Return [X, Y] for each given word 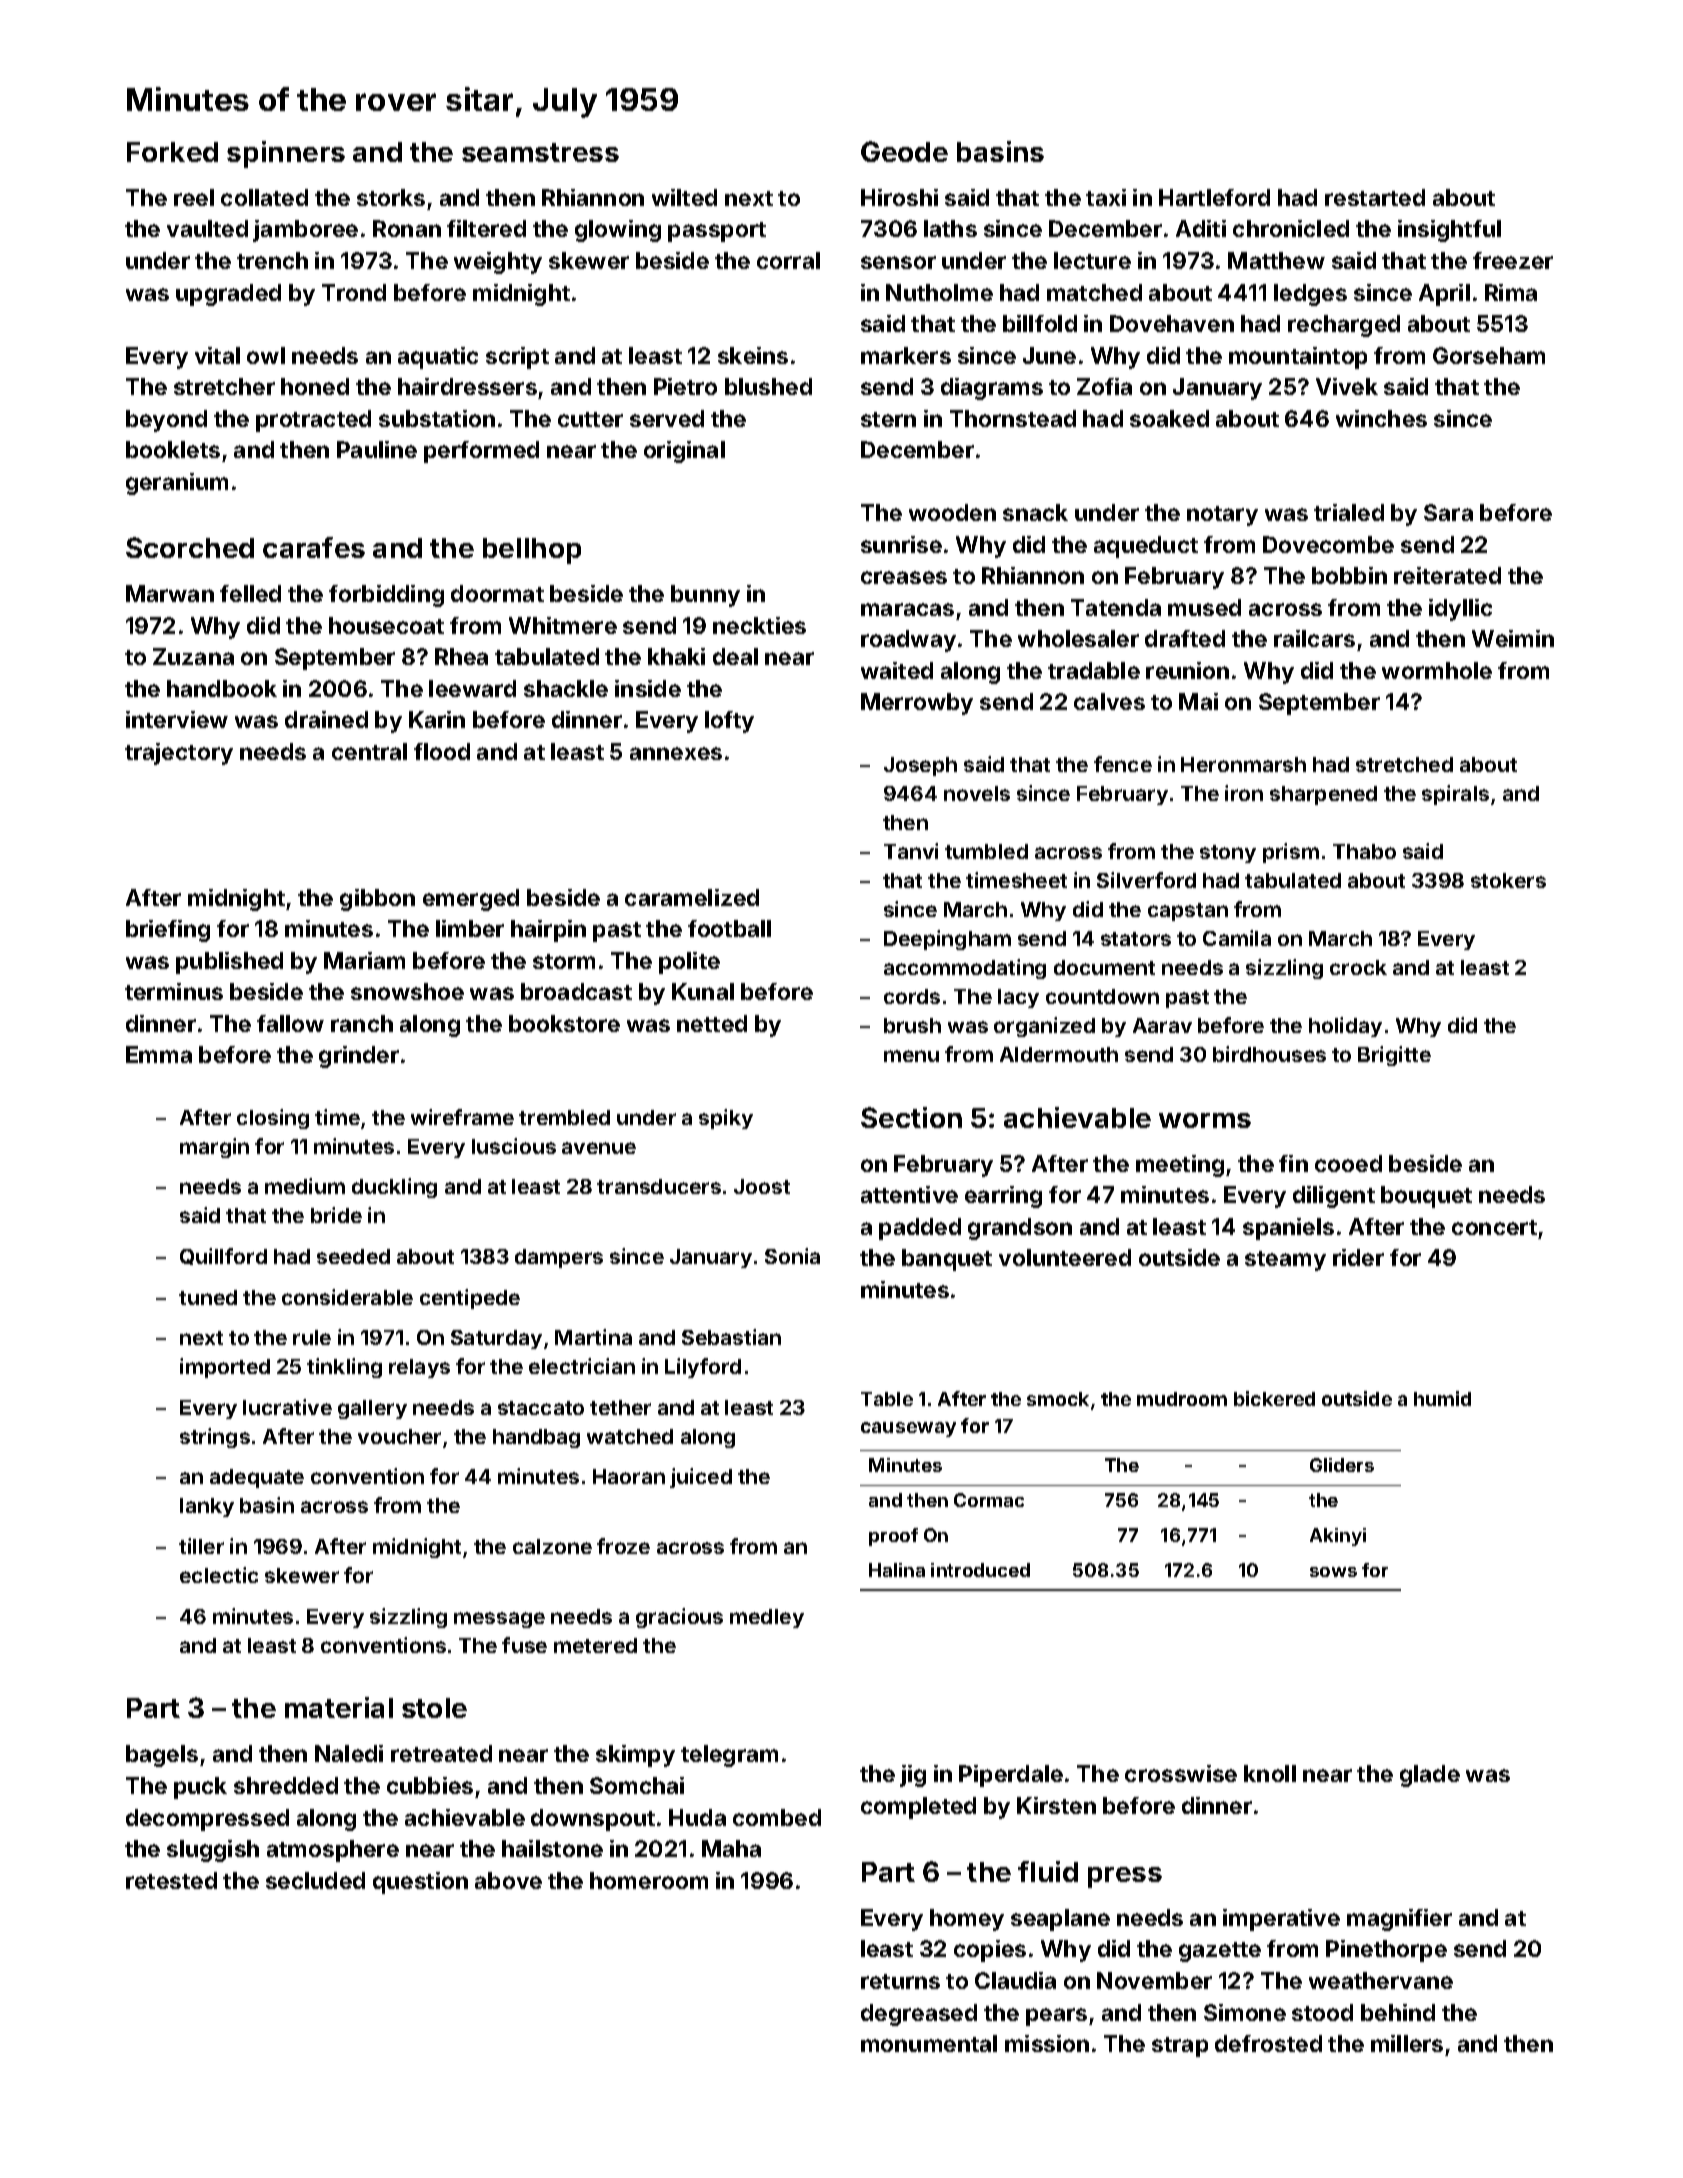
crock [1358, 967]
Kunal [703, 991]
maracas [907, 609]
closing [273, 1119]
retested [171, 1880]
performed [481, 452]
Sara [1448, 512]
